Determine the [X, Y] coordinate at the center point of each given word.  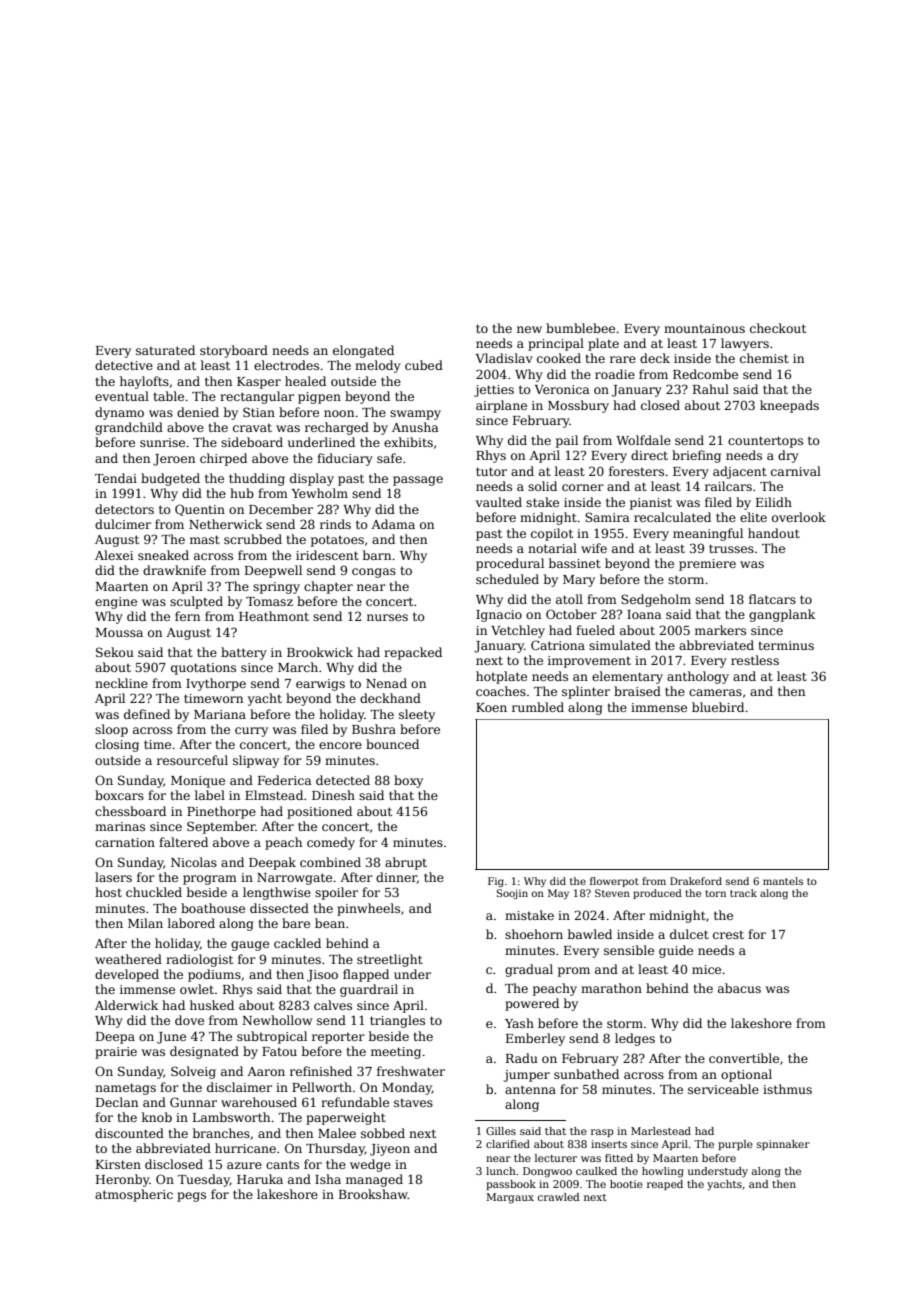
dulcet [689, 934]
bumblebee [580, 328]
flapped [366, 975]
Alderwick [126, 1005]
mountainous [704, 328]
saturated [165, 350]
